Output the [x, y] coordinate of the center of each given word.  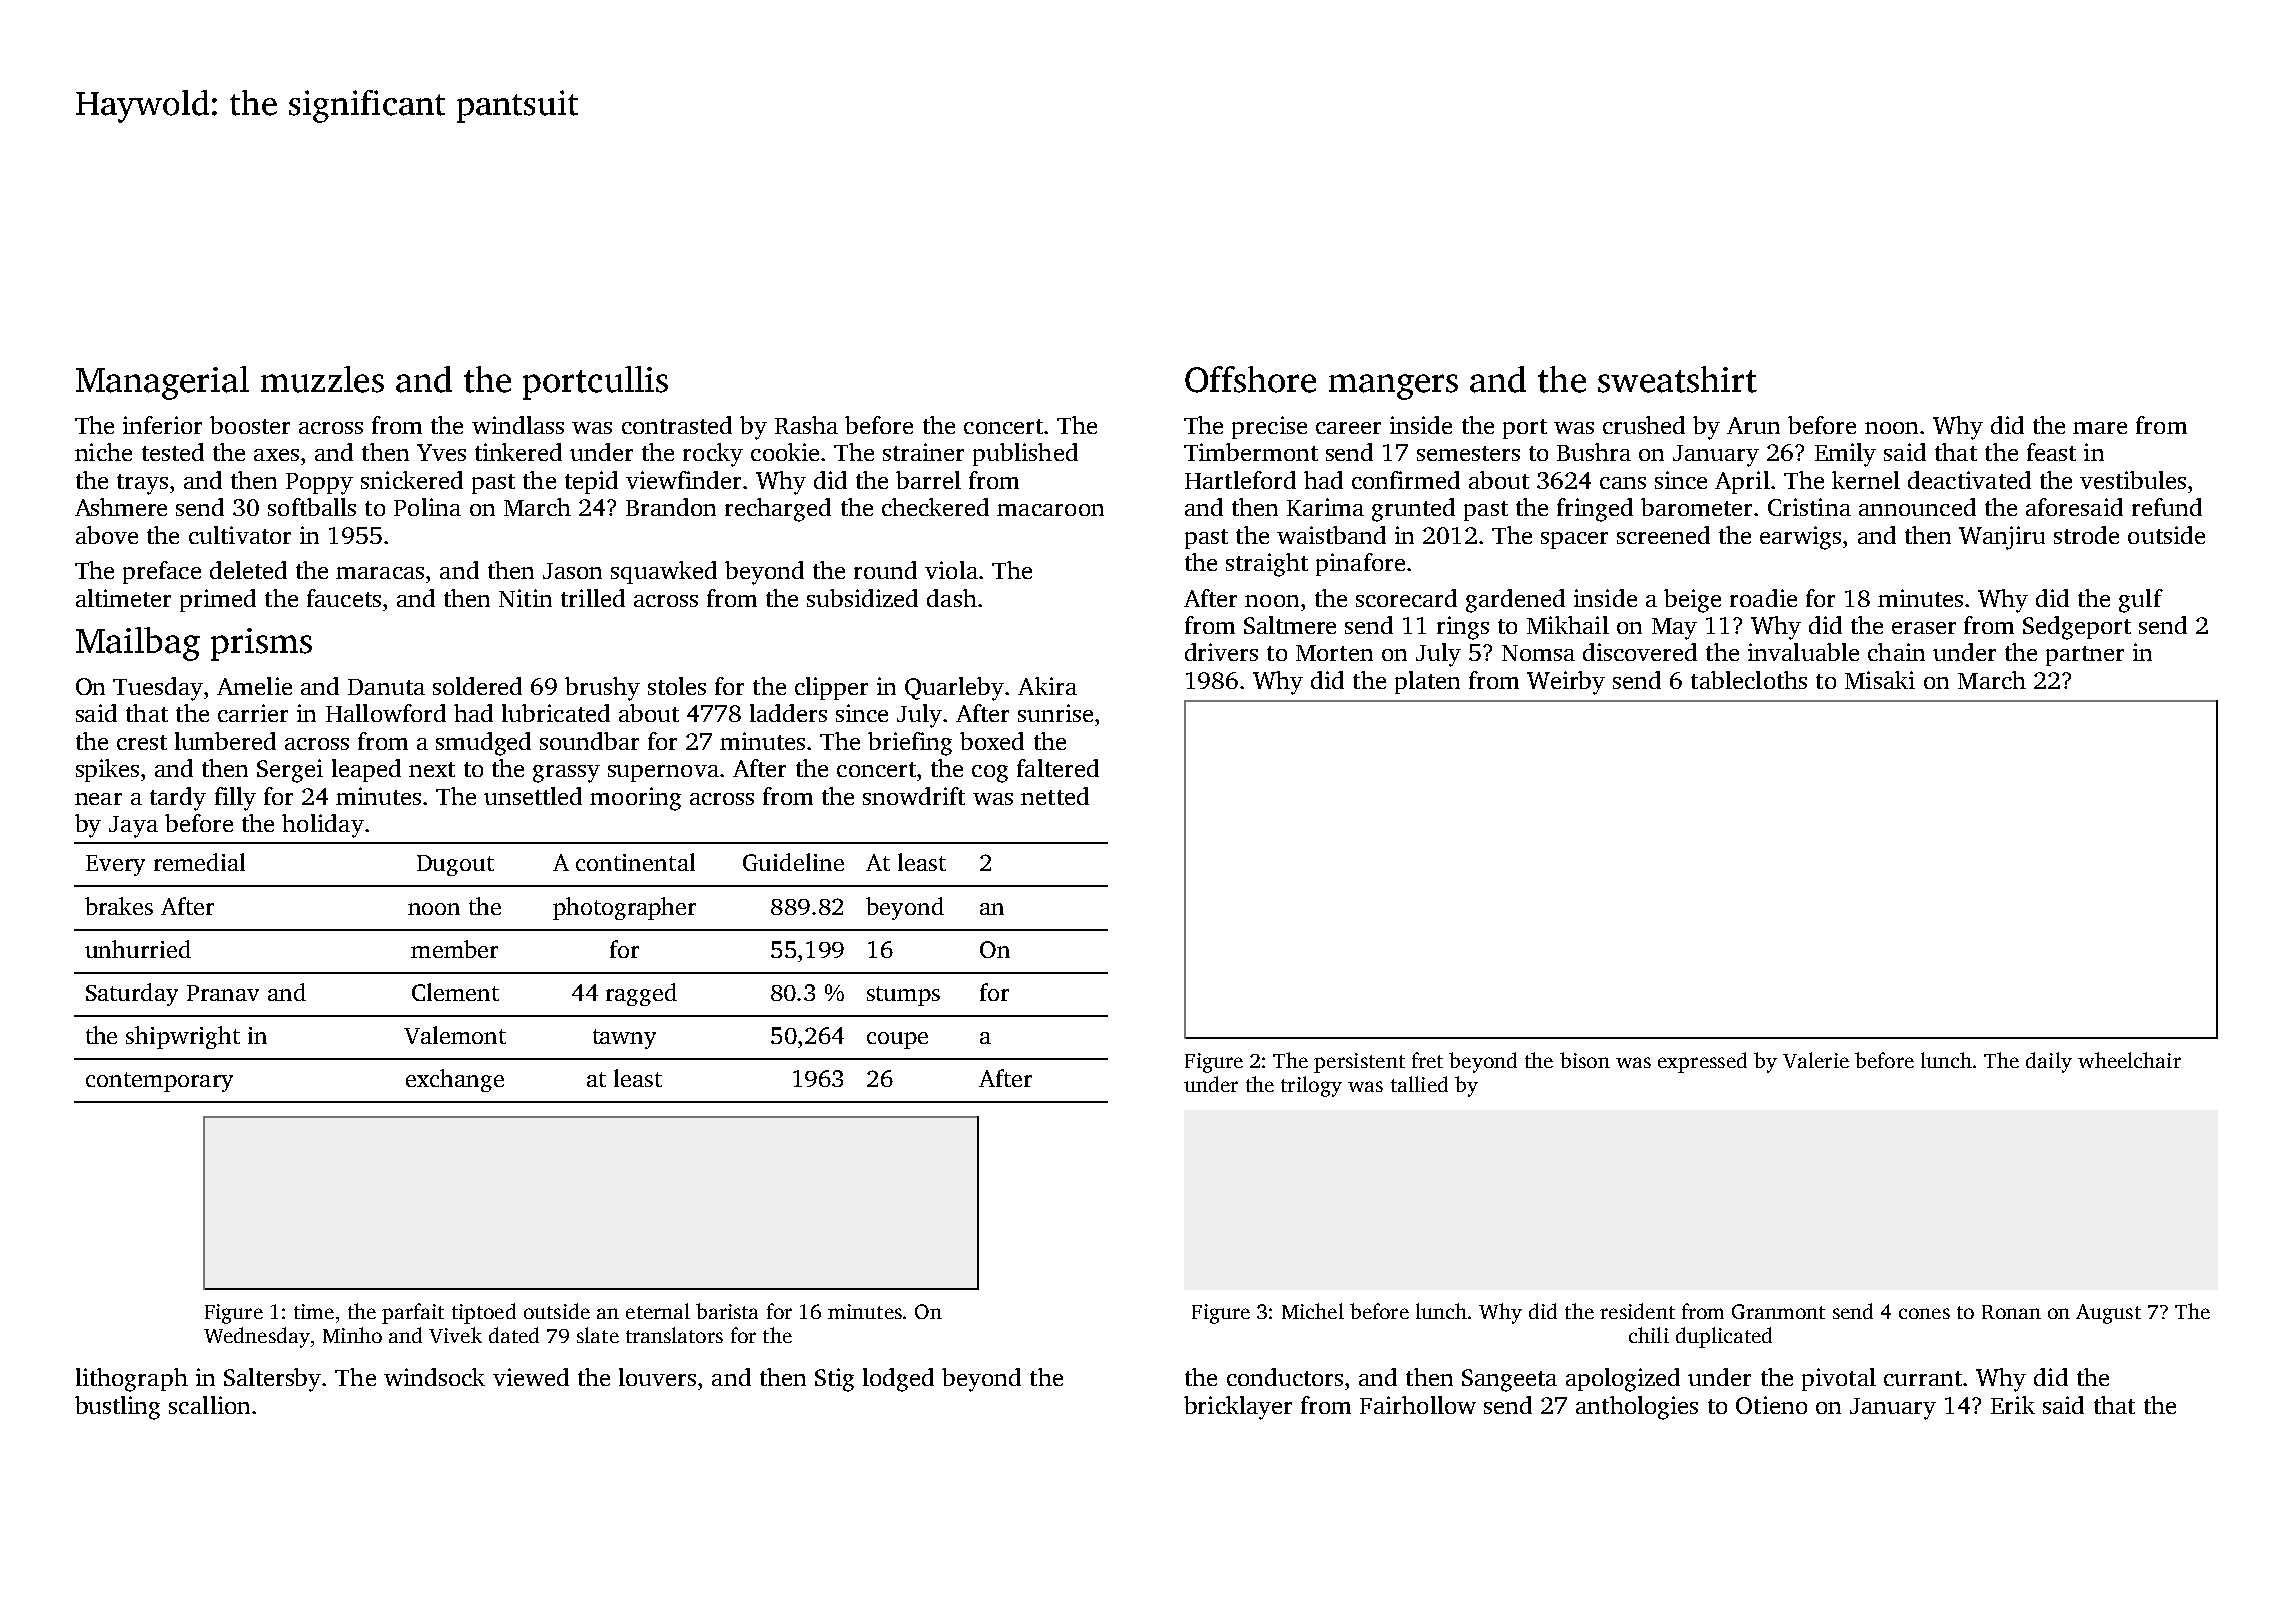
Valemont [455, 1035]
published [1025, 454]
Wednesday [257, 1337]
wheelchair [2129, 1060]
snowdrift [914, 796]
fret [1427, 1060]
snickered [412, 480]
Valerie [1816, 1060]
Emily [1845, 455]
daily [2049, 1062]
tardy [178, 799]
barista [727, 1311]
